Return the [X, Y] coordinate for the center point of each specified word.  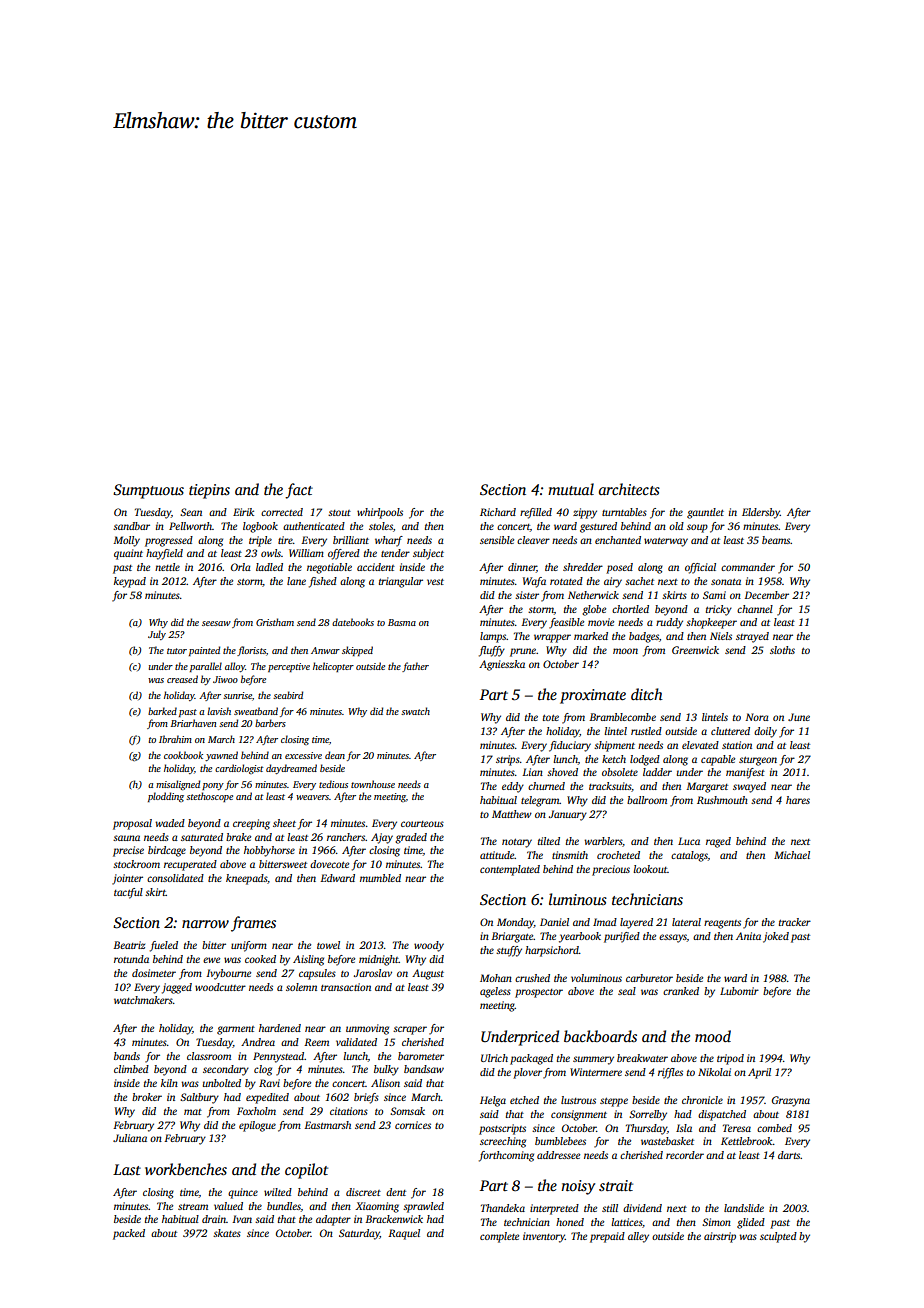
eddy [513, 787]
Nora [757, 717]
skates [227, 1233]
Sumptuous [148, 491]
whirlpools [380, 513]
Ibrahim [175, 739]
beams [776, 540]
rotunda [131, 959]
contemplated [510, 870]
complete [499, 1237]
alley [638, 1237]
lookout [650, 869]
